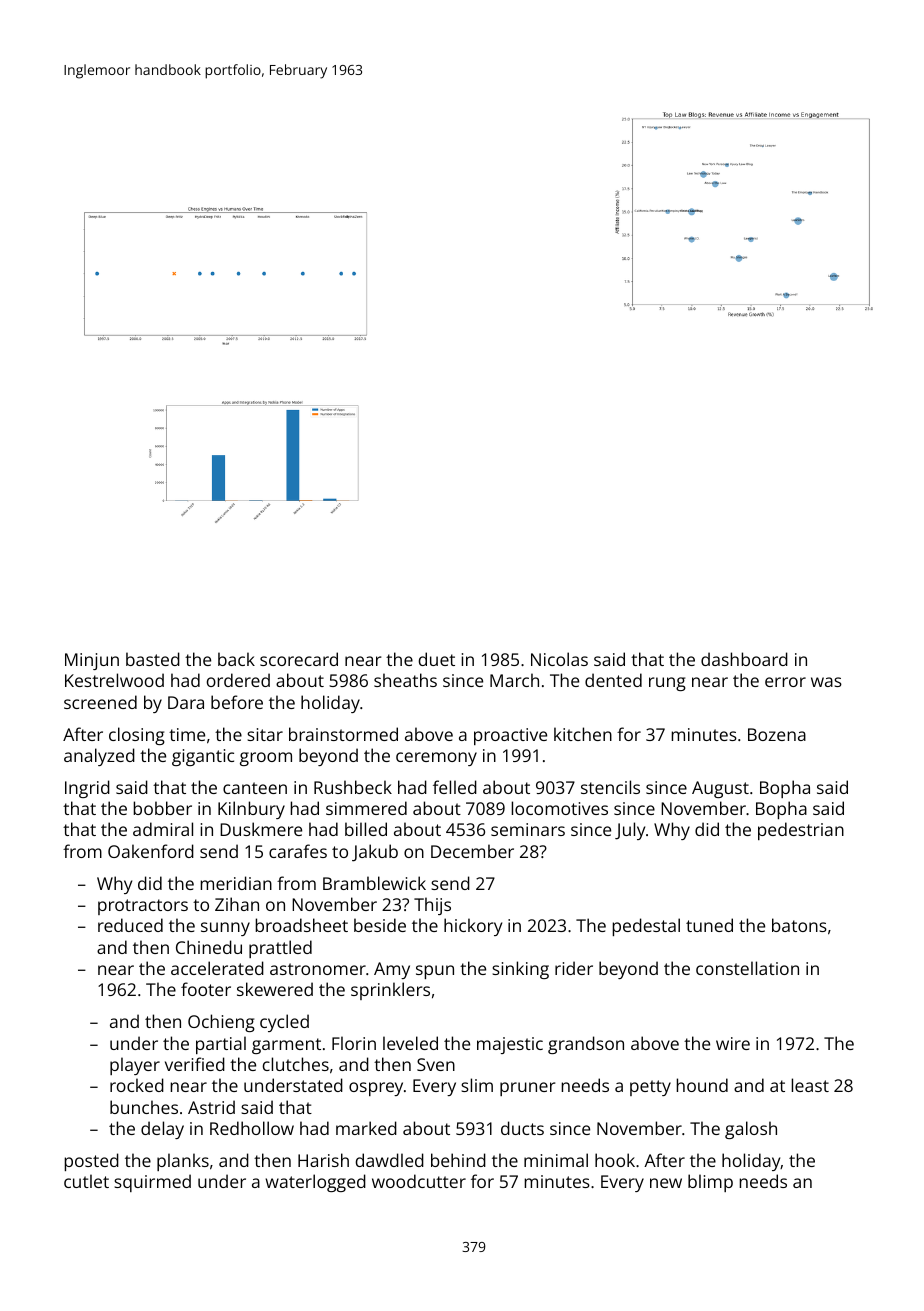 The height and width of the screenshot is (1311, 924). I want to click on pedestrian, so click(801, 831).
